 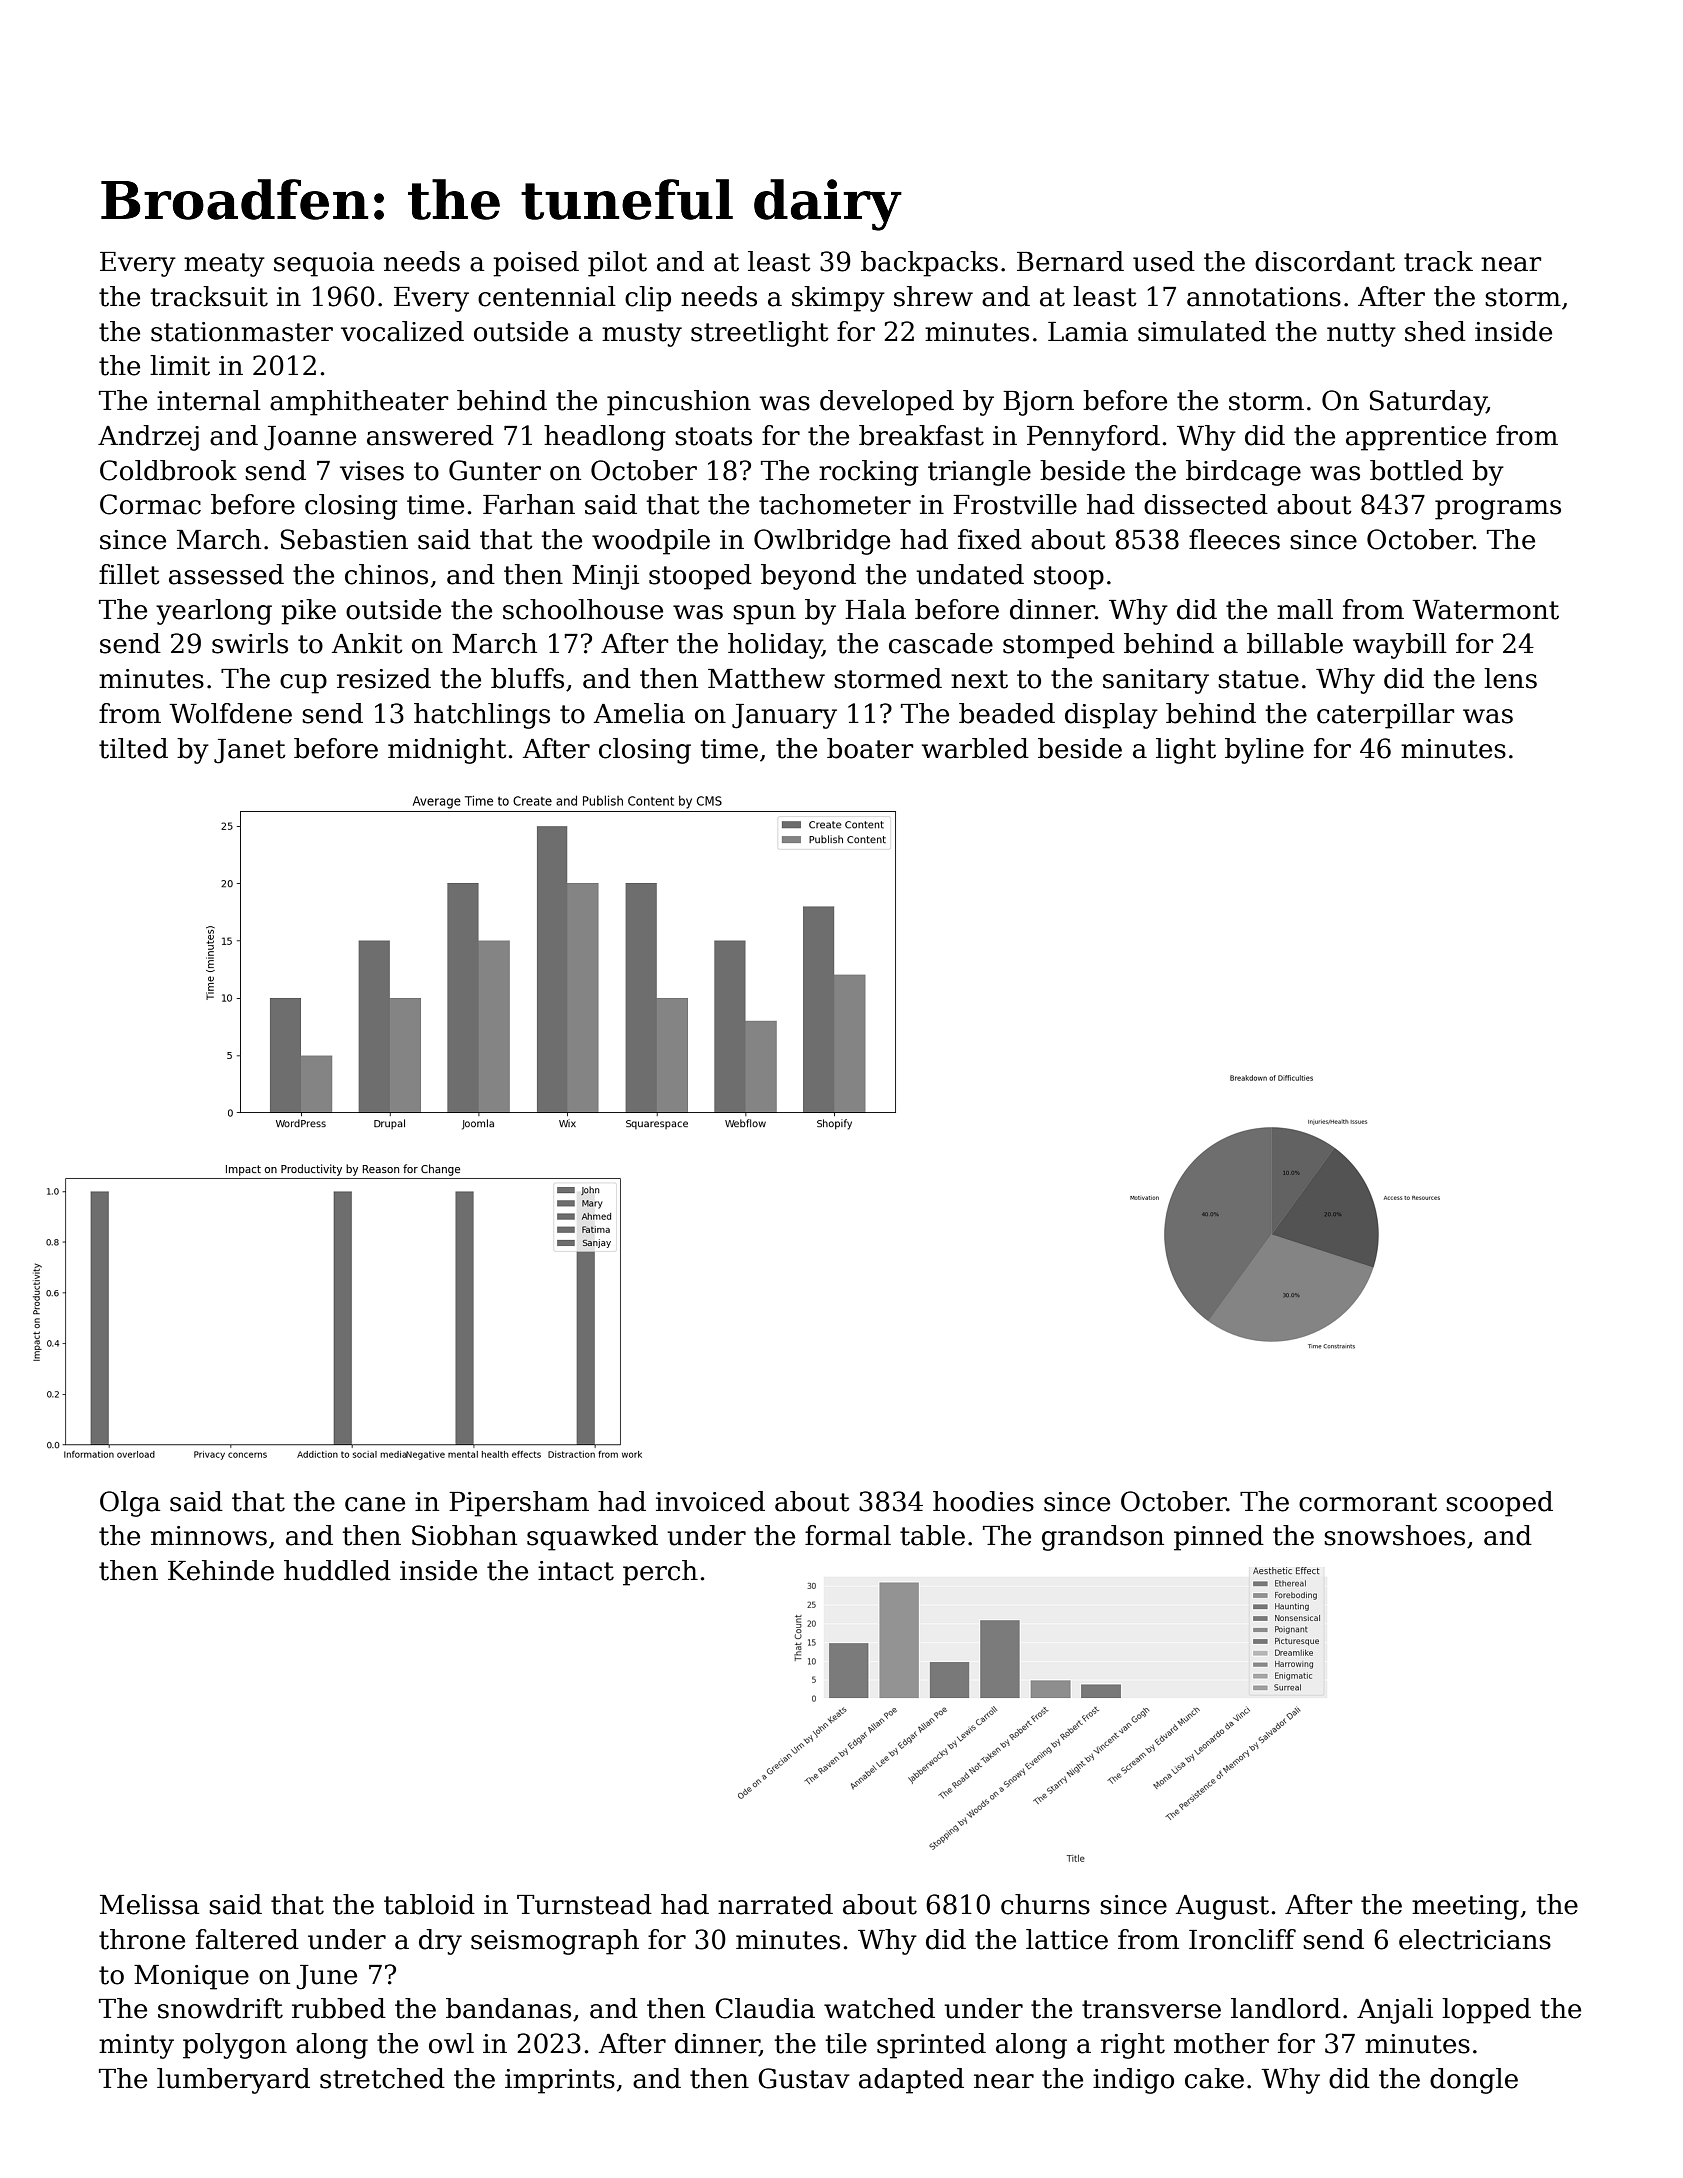 What do you see at coordinates (250, 751) in the screenshot?
I see `Janet` at bounding box center [250, 751].
